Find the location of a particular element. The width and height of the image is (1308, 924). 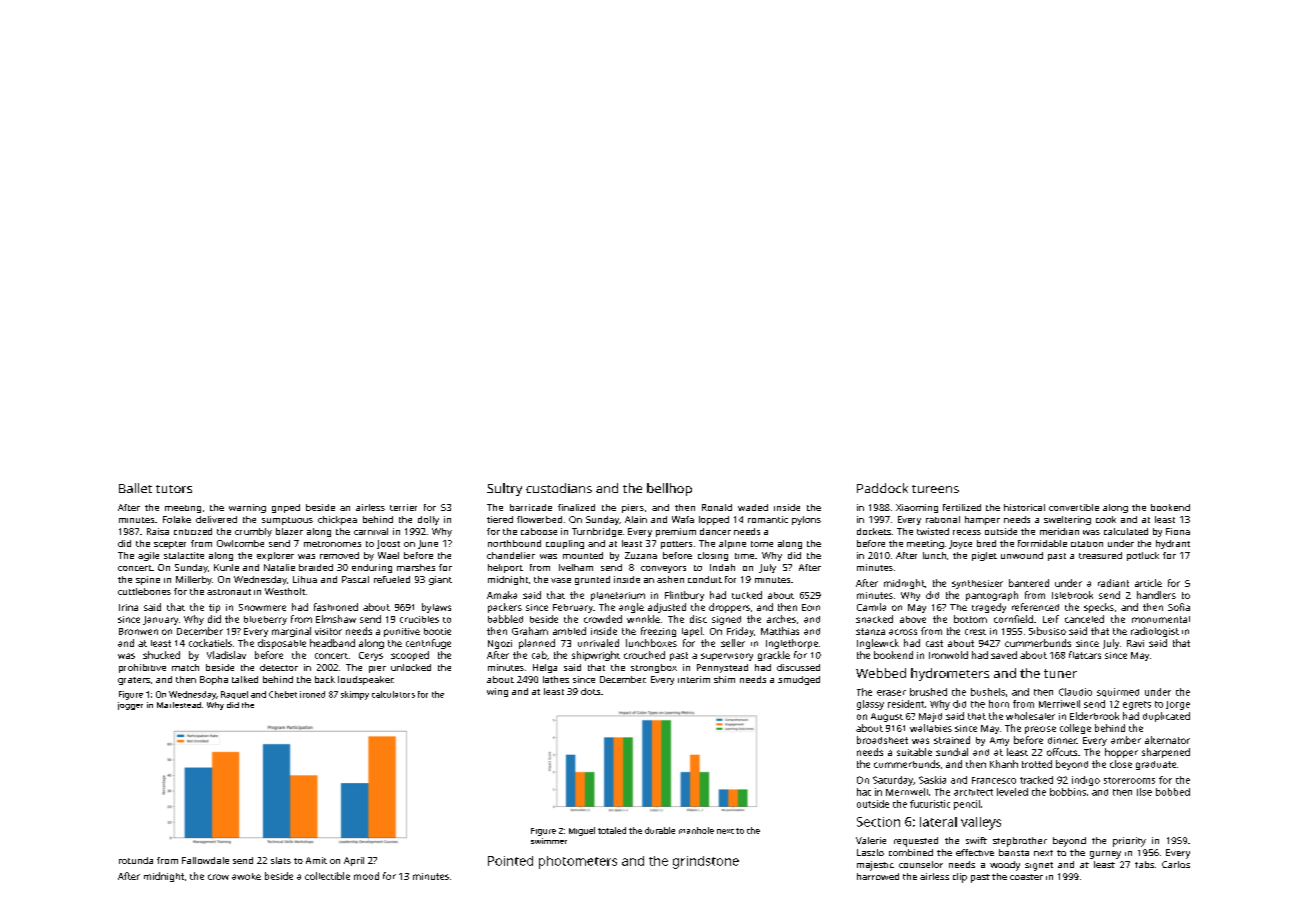

collectible is located at coordinates (327, 876).
